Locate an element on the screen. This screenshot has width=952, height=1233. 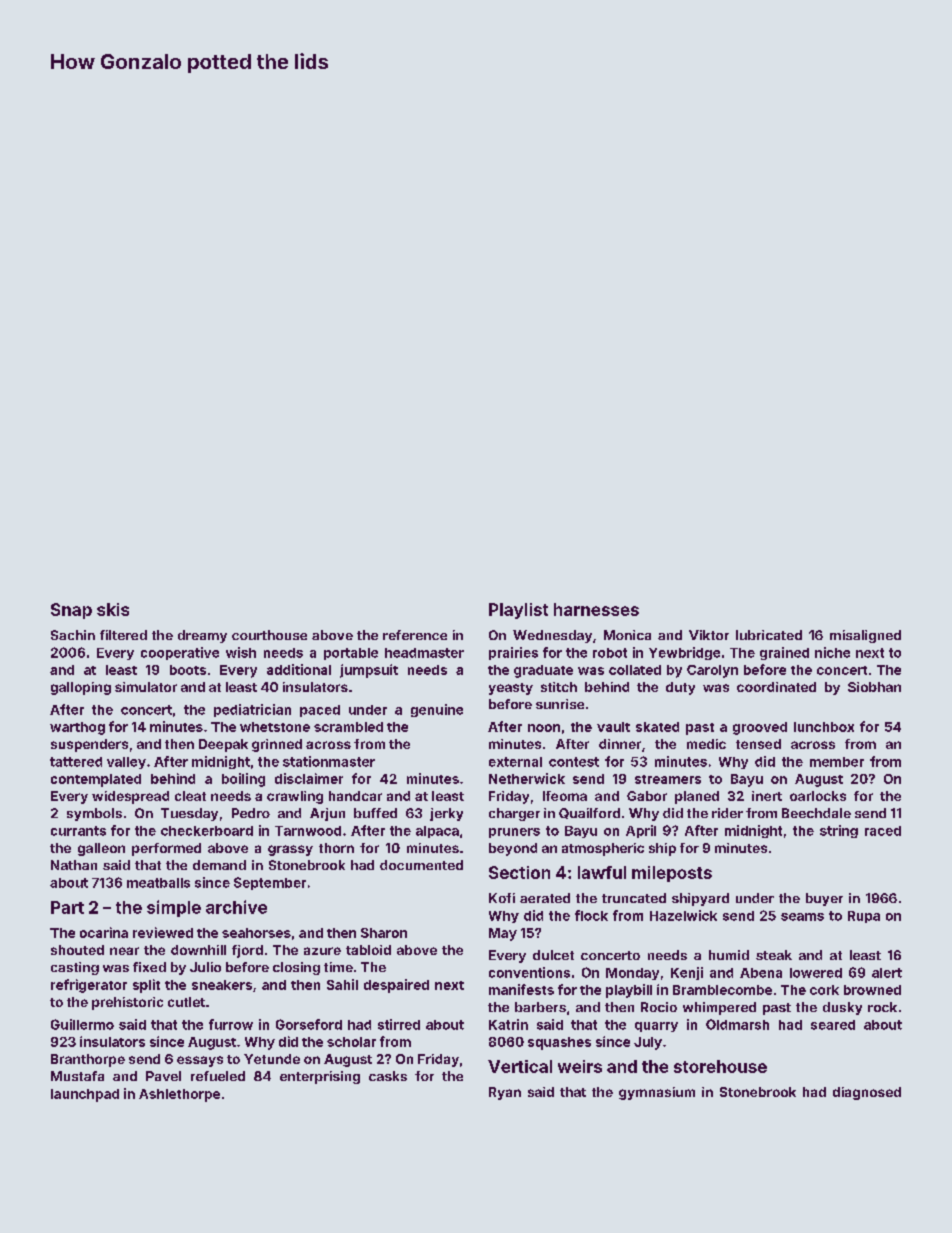
reference is located at coordinates (415, 635).
